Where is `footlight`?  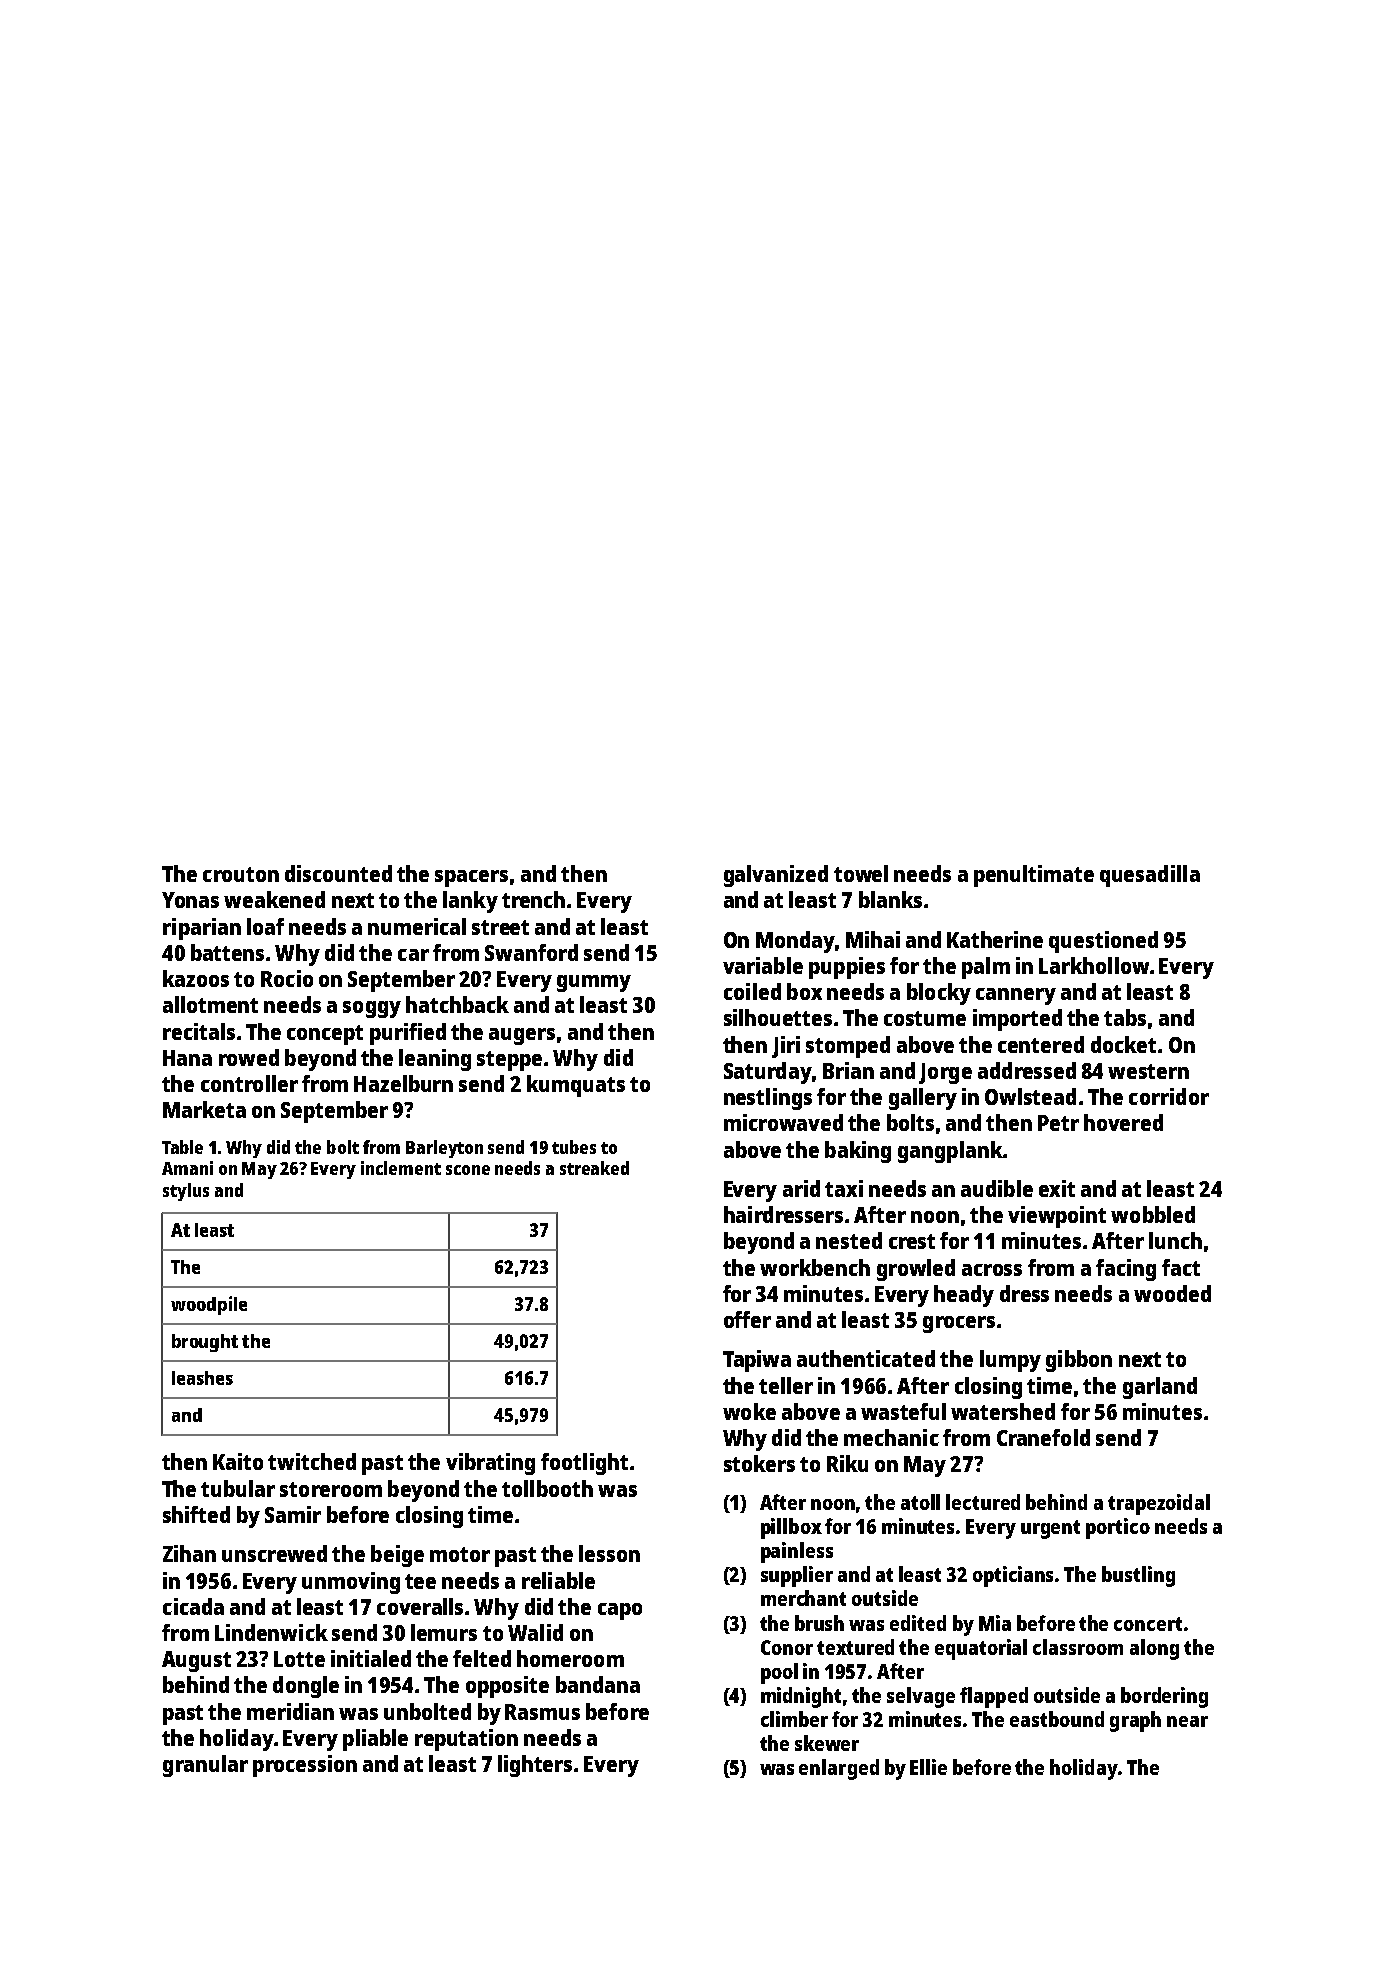 footlight is located at coordinates (584, 1464).
